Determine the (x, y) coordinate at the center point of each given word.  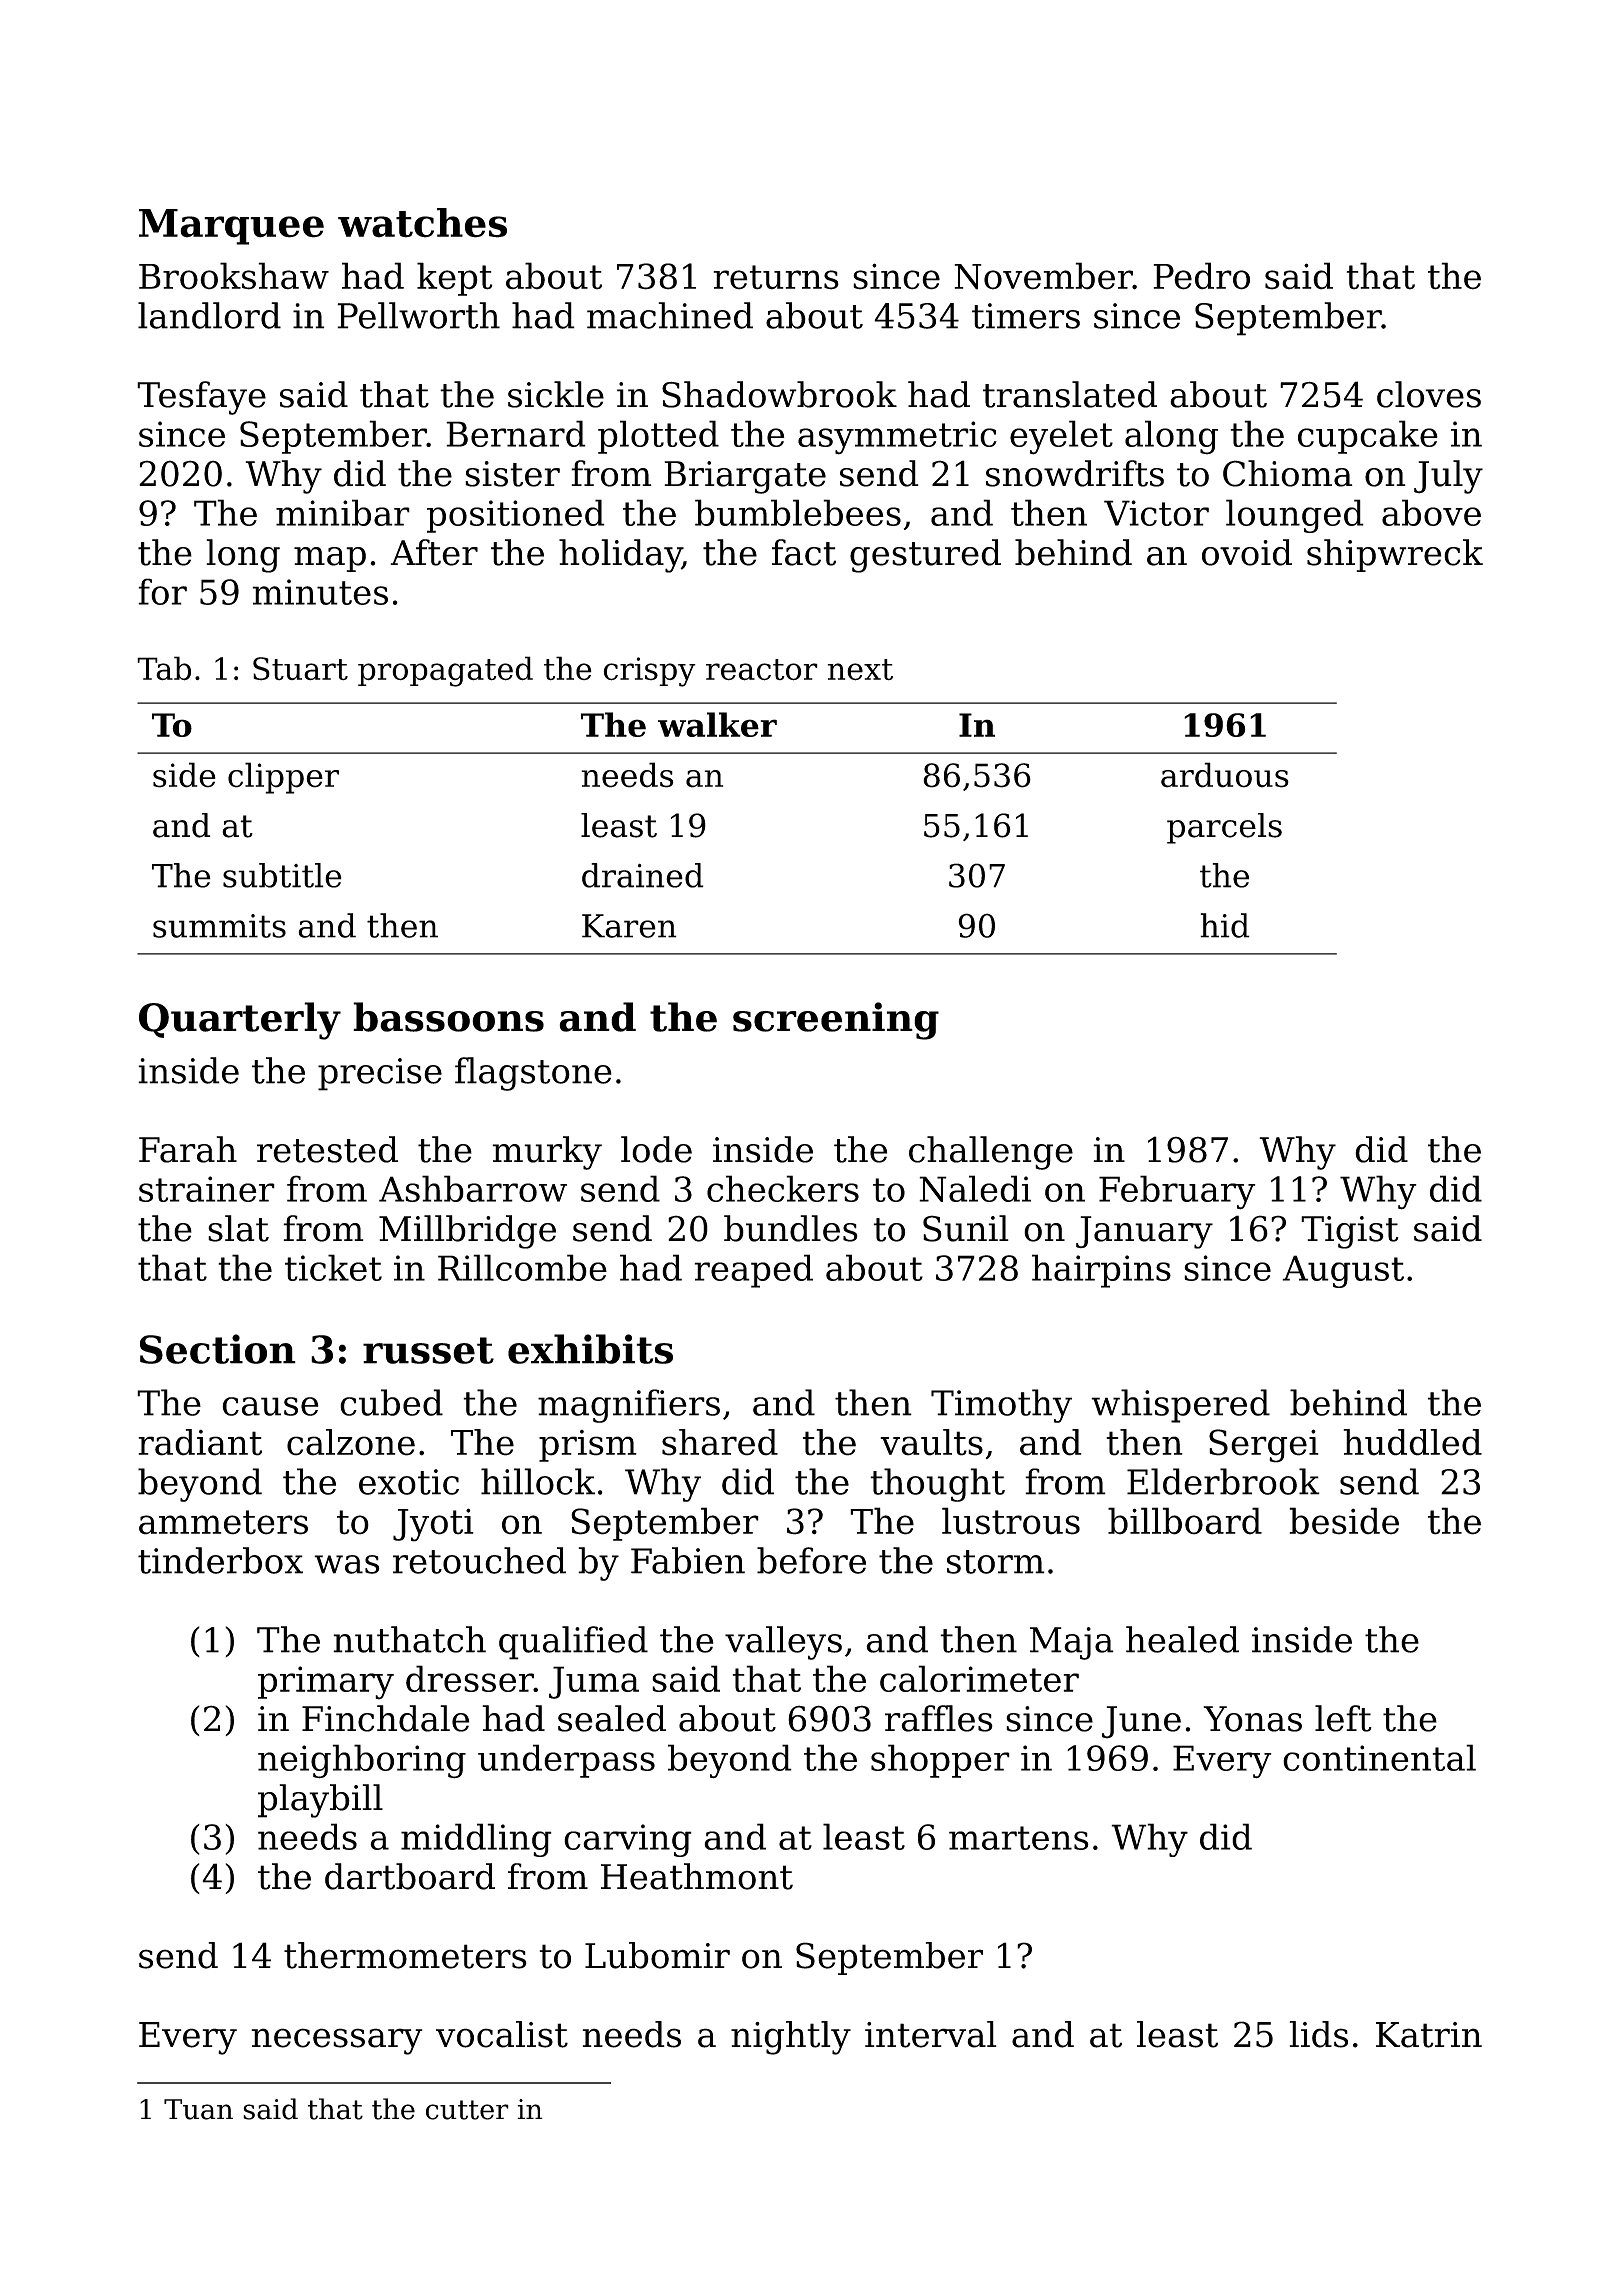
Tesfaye (201, 398)
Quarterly (240, 1021)
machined (670, 315)
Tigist (1350, 1232)
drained (643, 875)
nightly (791, 2038)
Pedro (1201, 276)
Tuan (198, 2109)
